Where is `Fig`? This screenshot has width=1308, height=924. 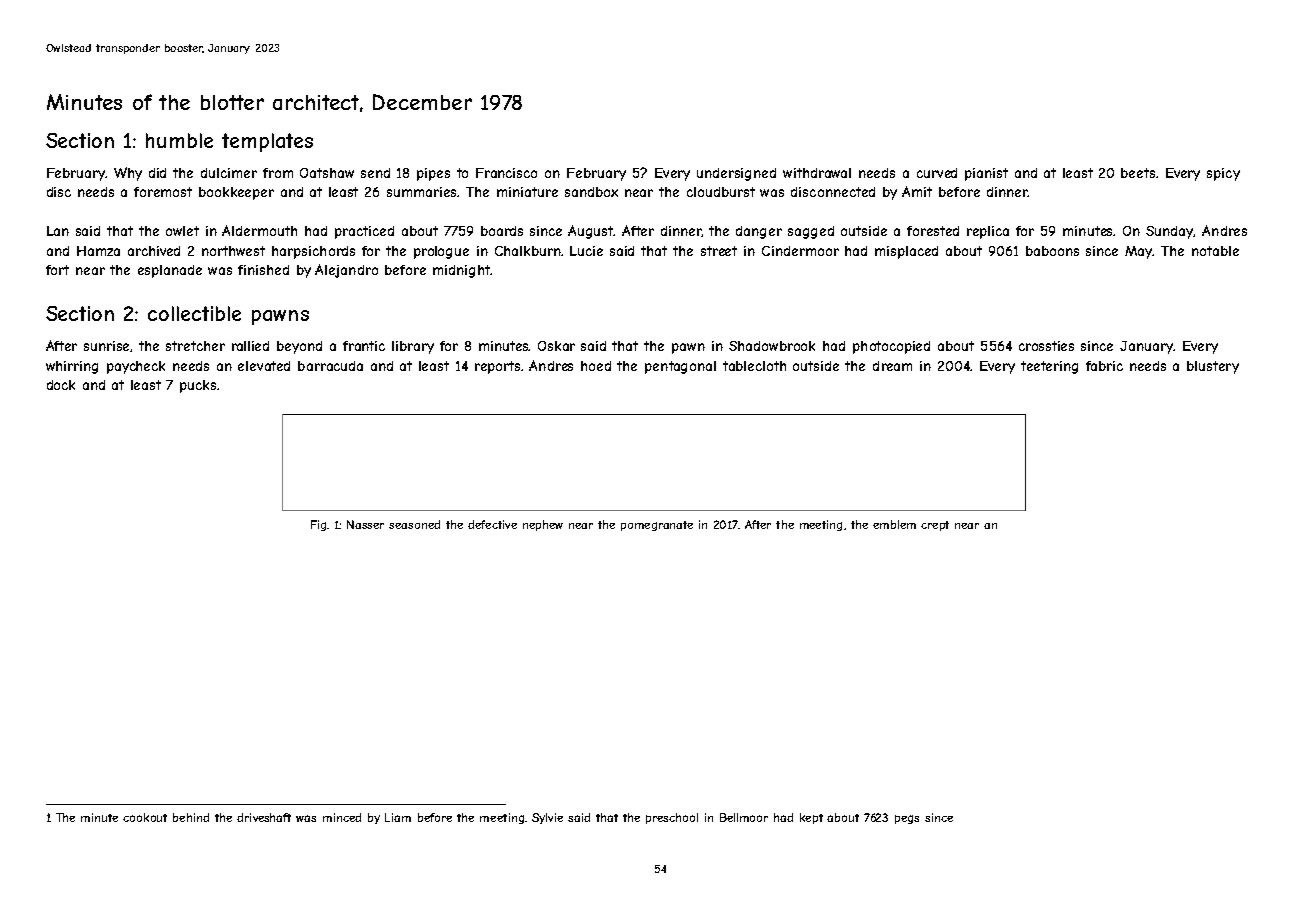
Fig is located at coordinates (319, 525).
